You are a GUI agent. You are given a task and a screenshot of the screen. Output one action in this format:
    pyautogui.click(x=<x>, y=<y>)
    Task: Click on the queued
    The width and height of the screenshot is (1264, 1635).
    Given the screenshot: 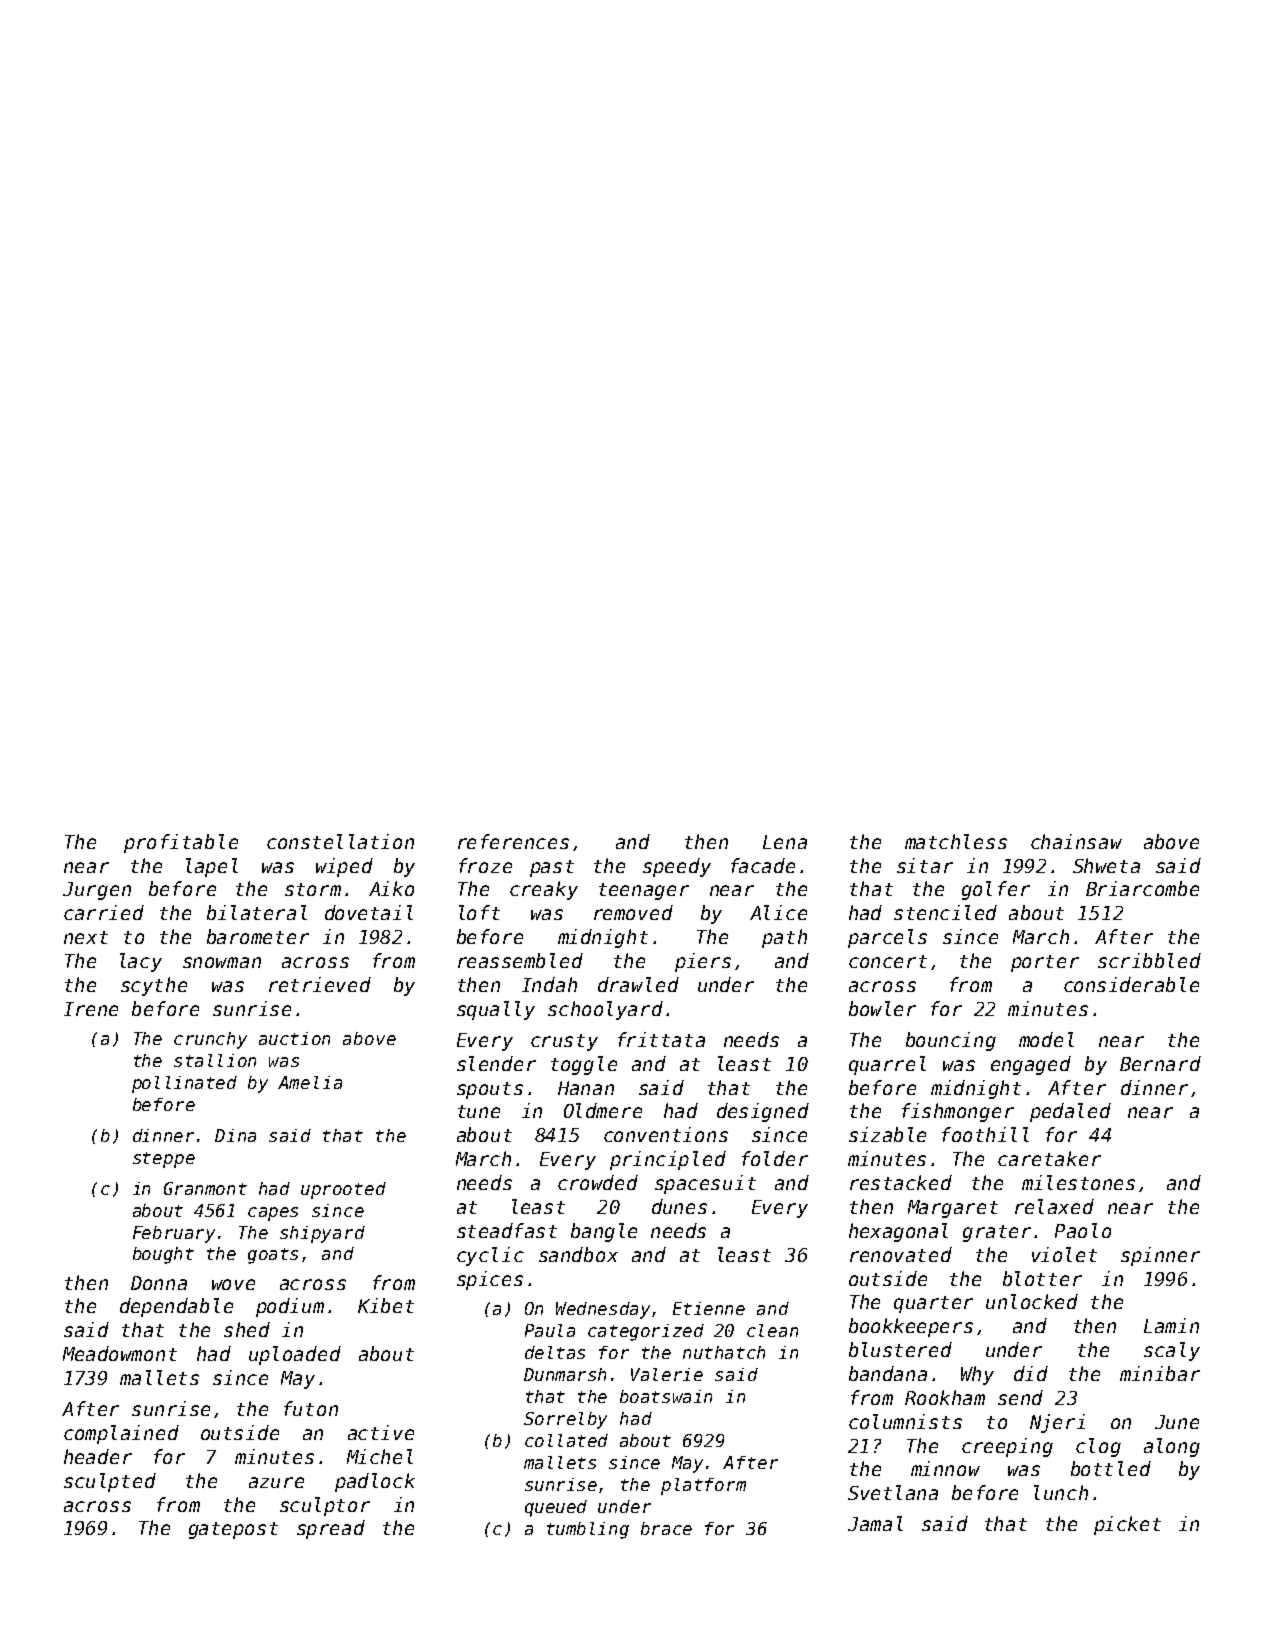 What is the action you would take?
    pyautogui.click(x=556, y=1508)
